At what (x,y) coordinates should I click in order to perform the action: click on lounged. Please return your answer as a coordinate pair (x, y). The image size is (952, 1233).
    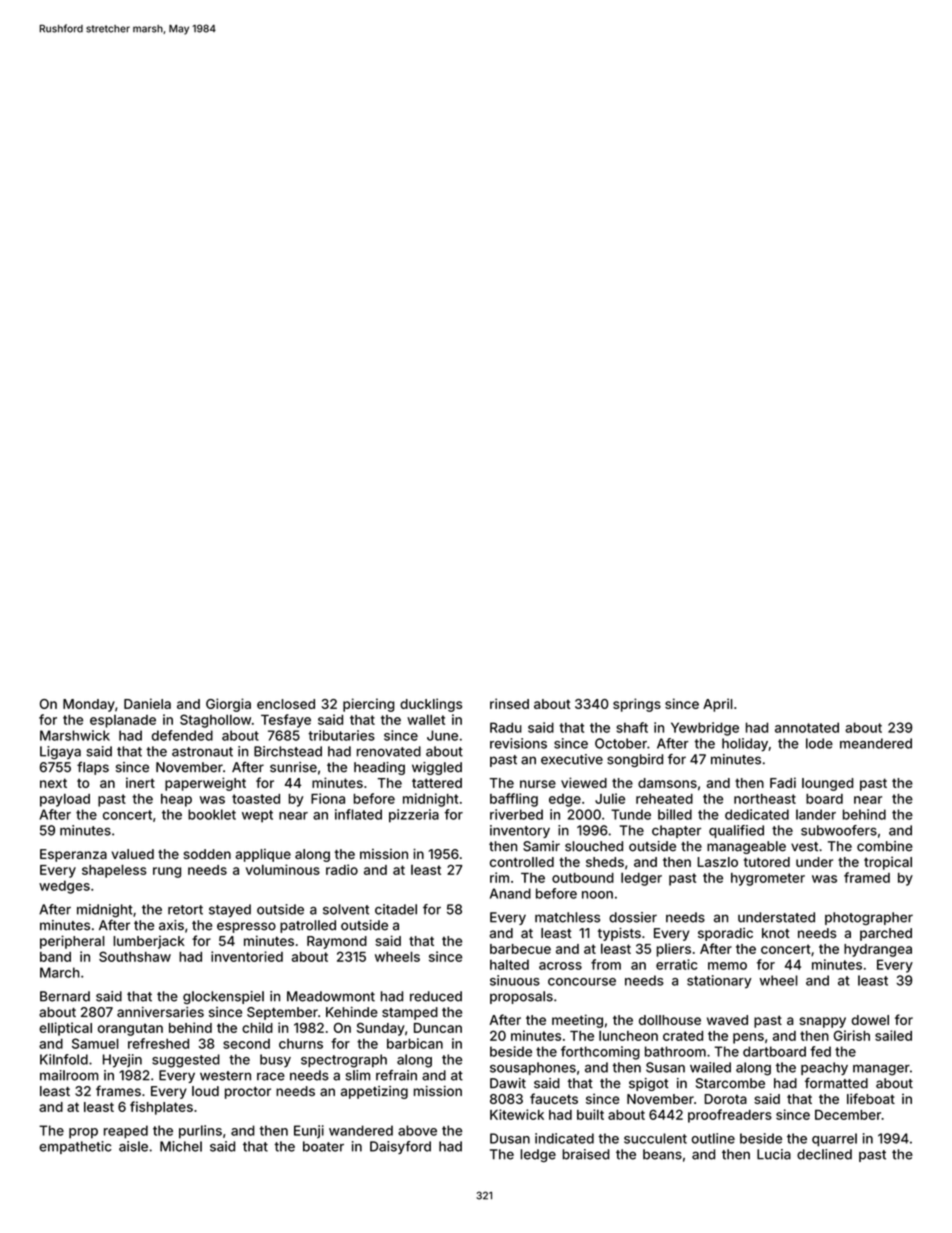
    Looking at the image, I should click on (827, 784).
